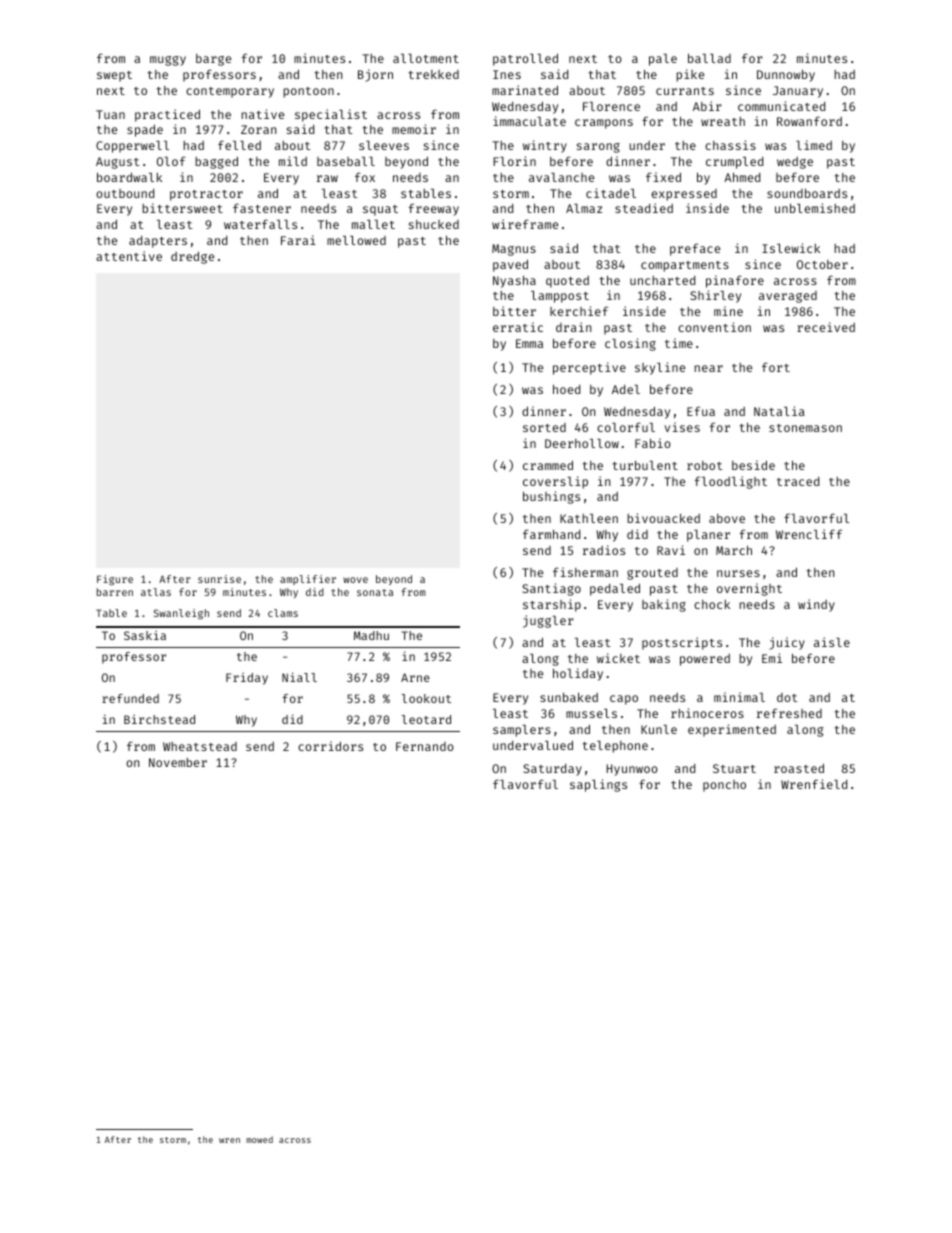  I want to click on poncho, so click(724, 786).
